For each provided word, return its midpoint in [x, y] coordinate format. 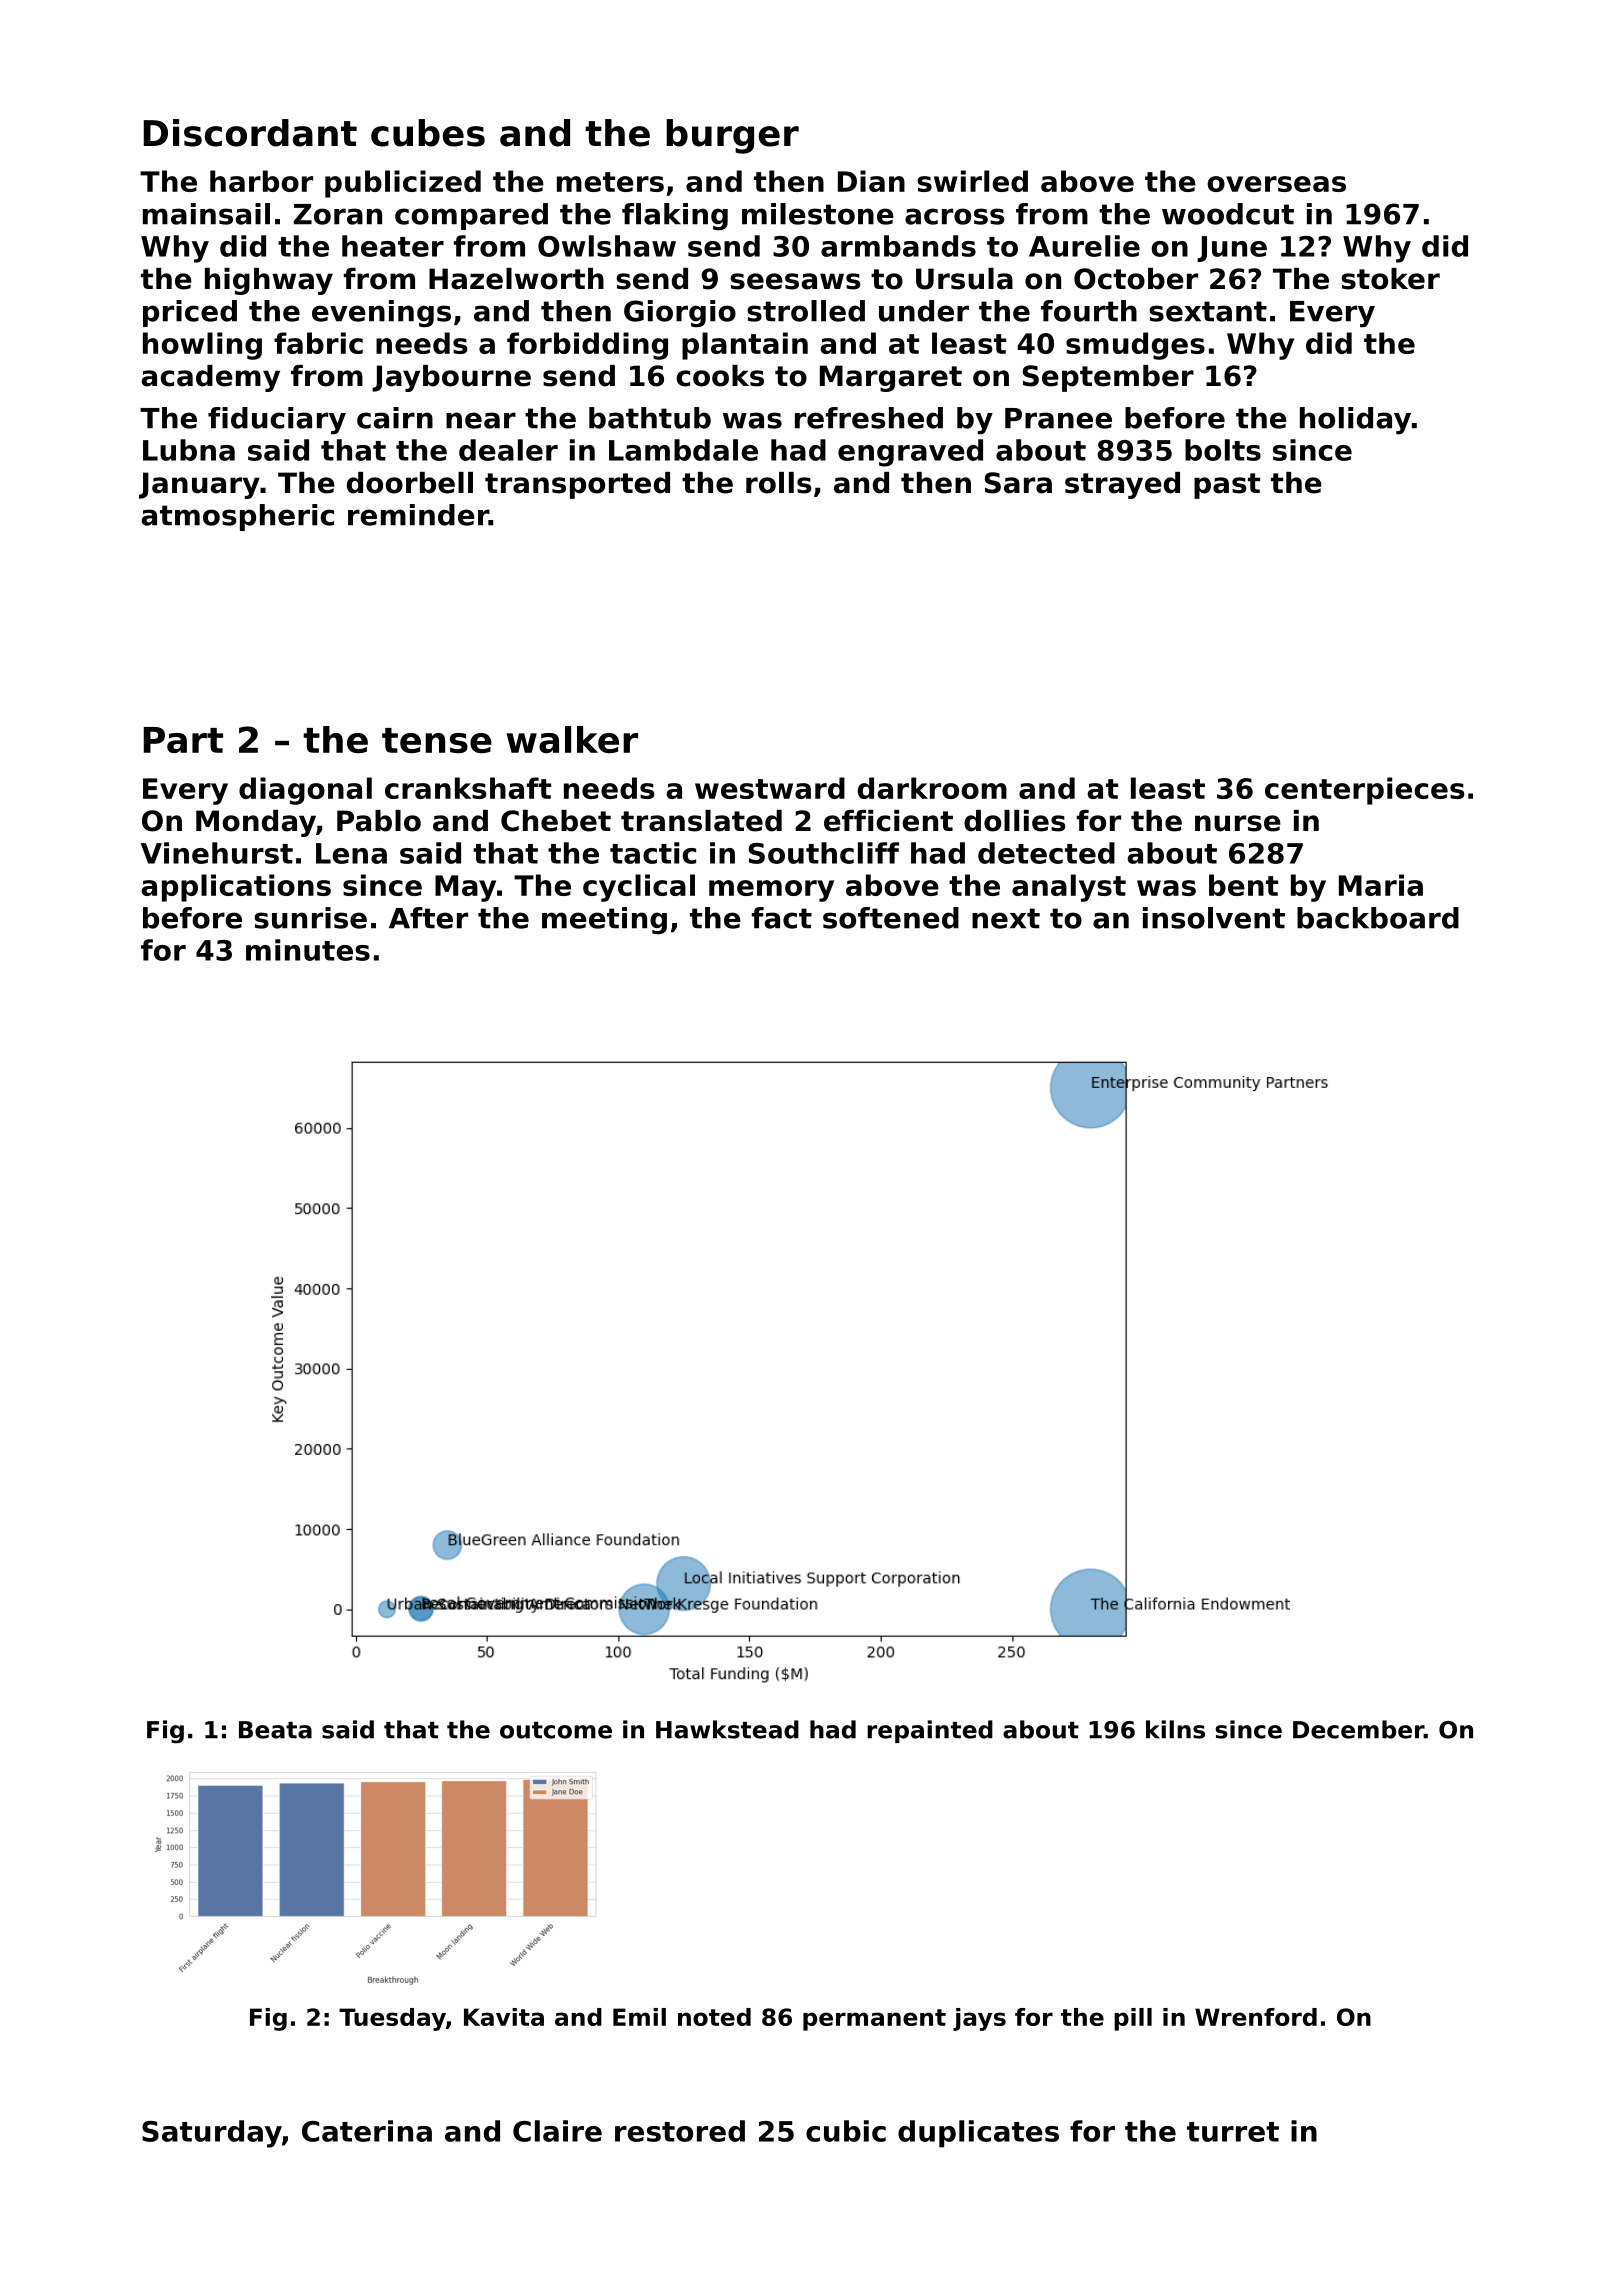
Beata [275, 1730]
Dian [871, 181]
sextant [1208, 311]
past [1227, 486]
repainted [930, 1731]
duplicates [978, 2134]
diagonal [305, 791]
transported [577, 485]
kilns [1175, 1729]
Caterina [367, 2131]
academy [210, 378]
